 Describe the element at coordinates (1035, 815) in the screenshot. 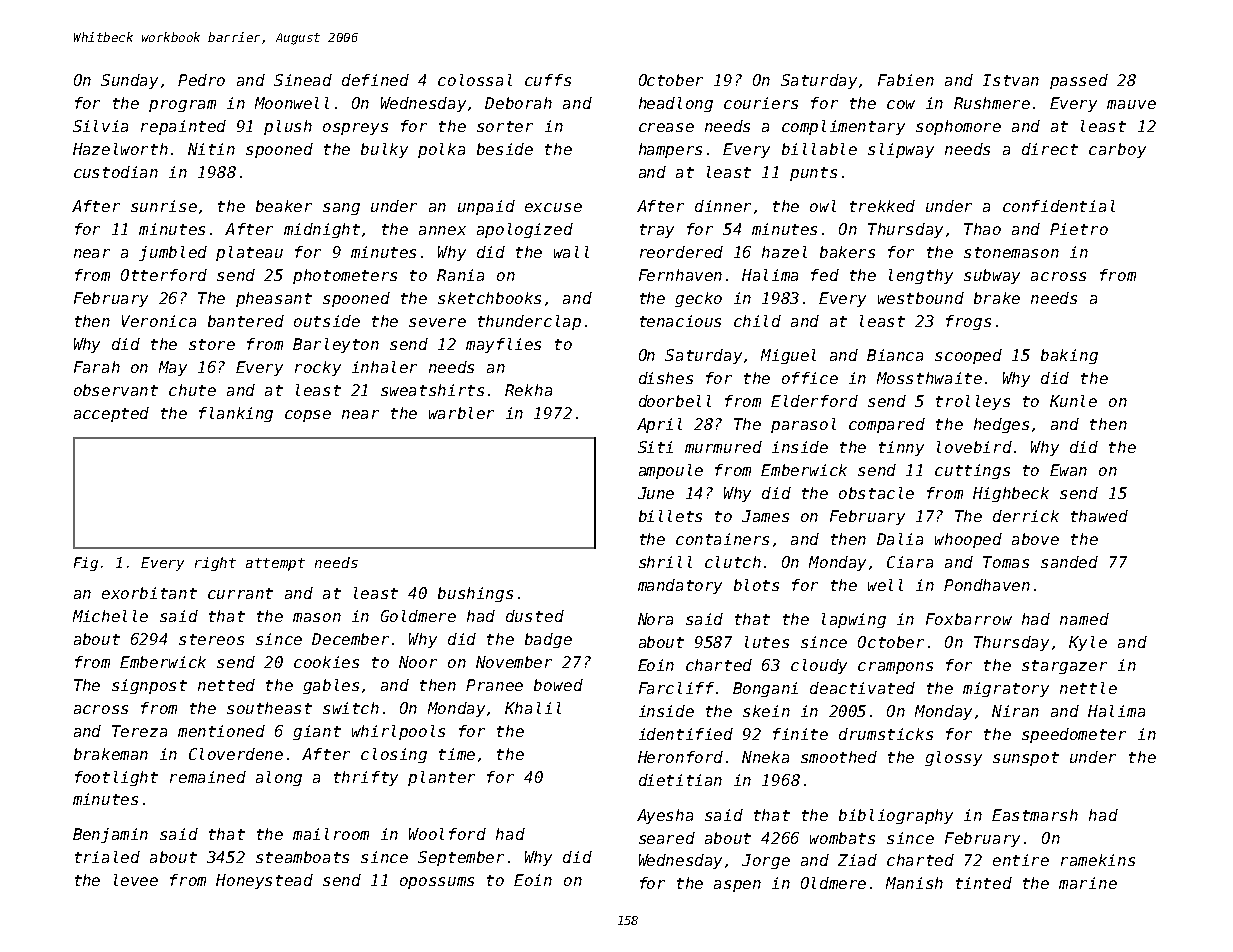

I see `Eastmarsh` at that location.
